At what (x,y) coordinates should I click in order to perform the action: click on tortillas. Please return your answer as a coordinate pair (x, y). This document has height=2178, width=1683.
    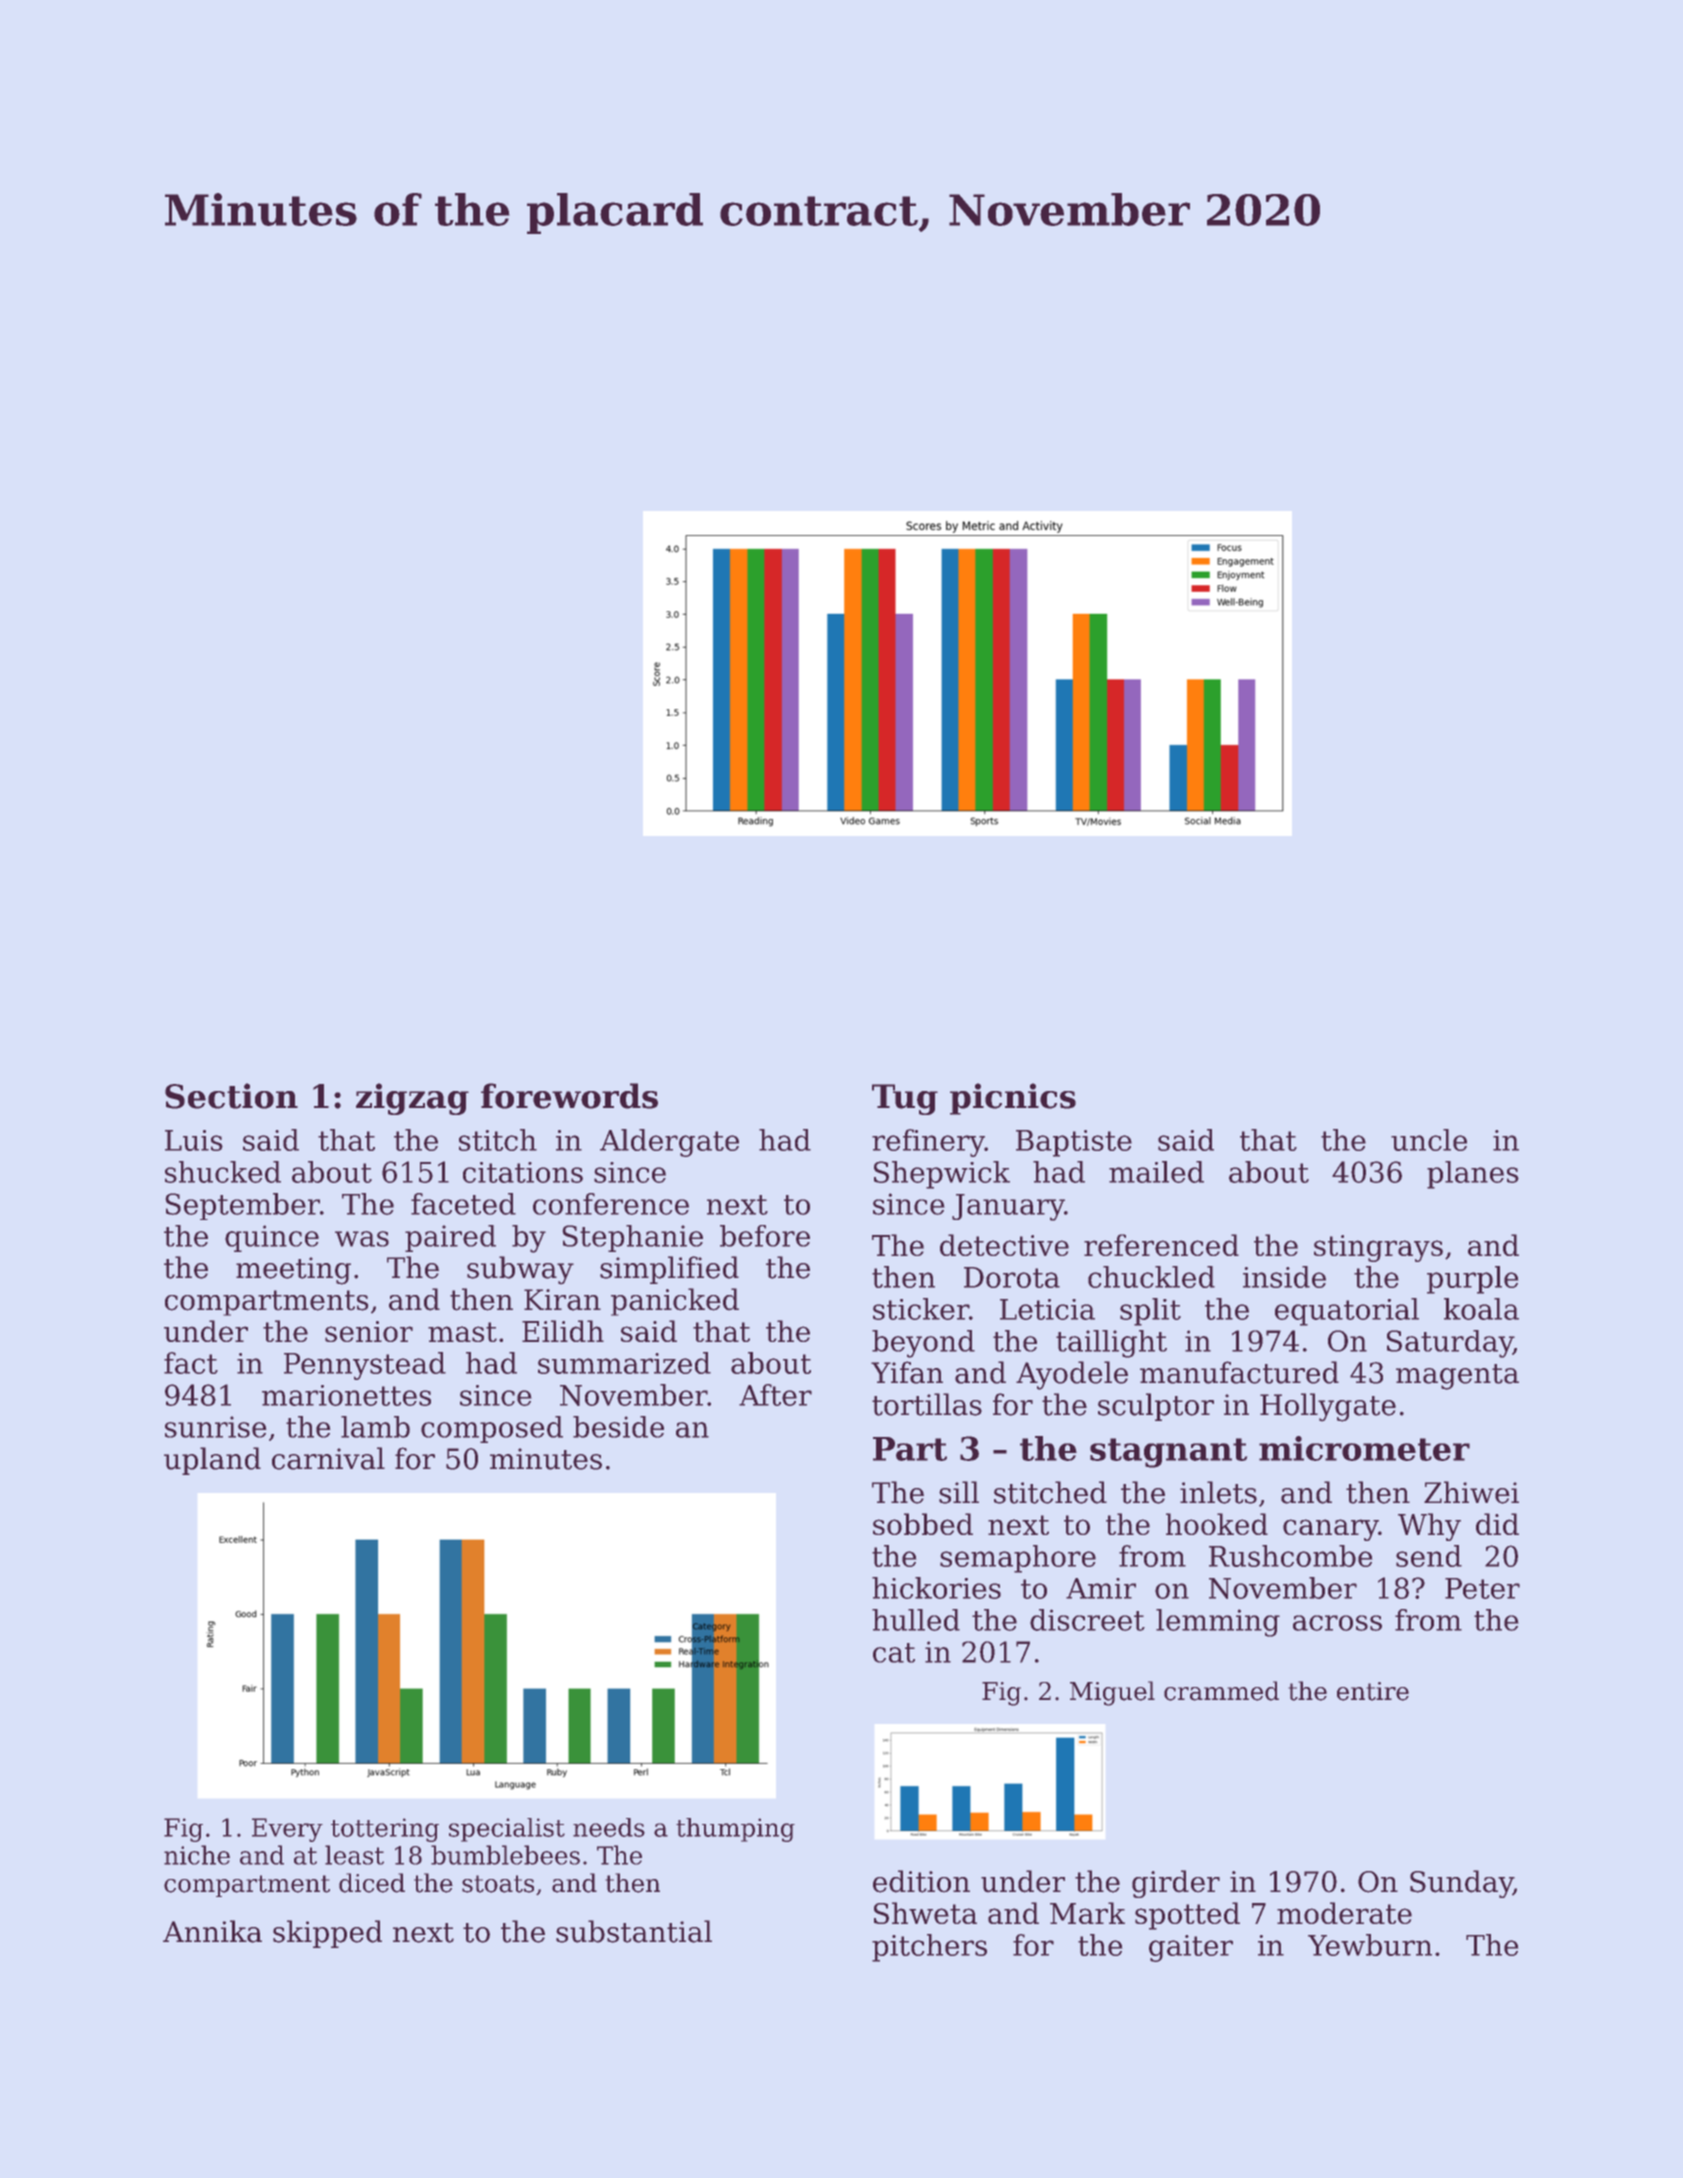
    Looking at the image, I should click on (927, 1404).
